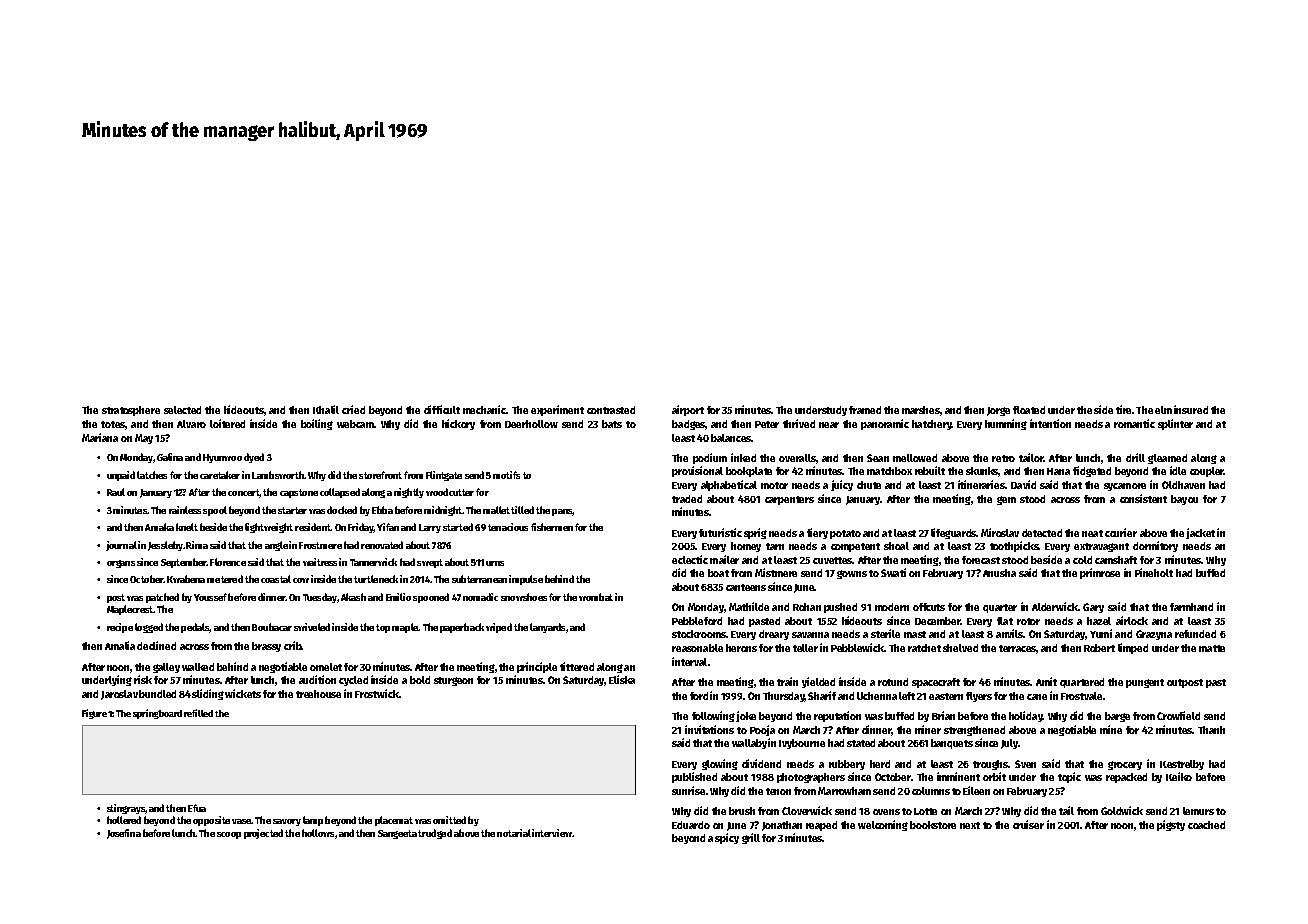 This screenshot has width=1308, height=924. Describe the element at coordinates (742, 811) in the screenshot. I see `brush` at that location.
